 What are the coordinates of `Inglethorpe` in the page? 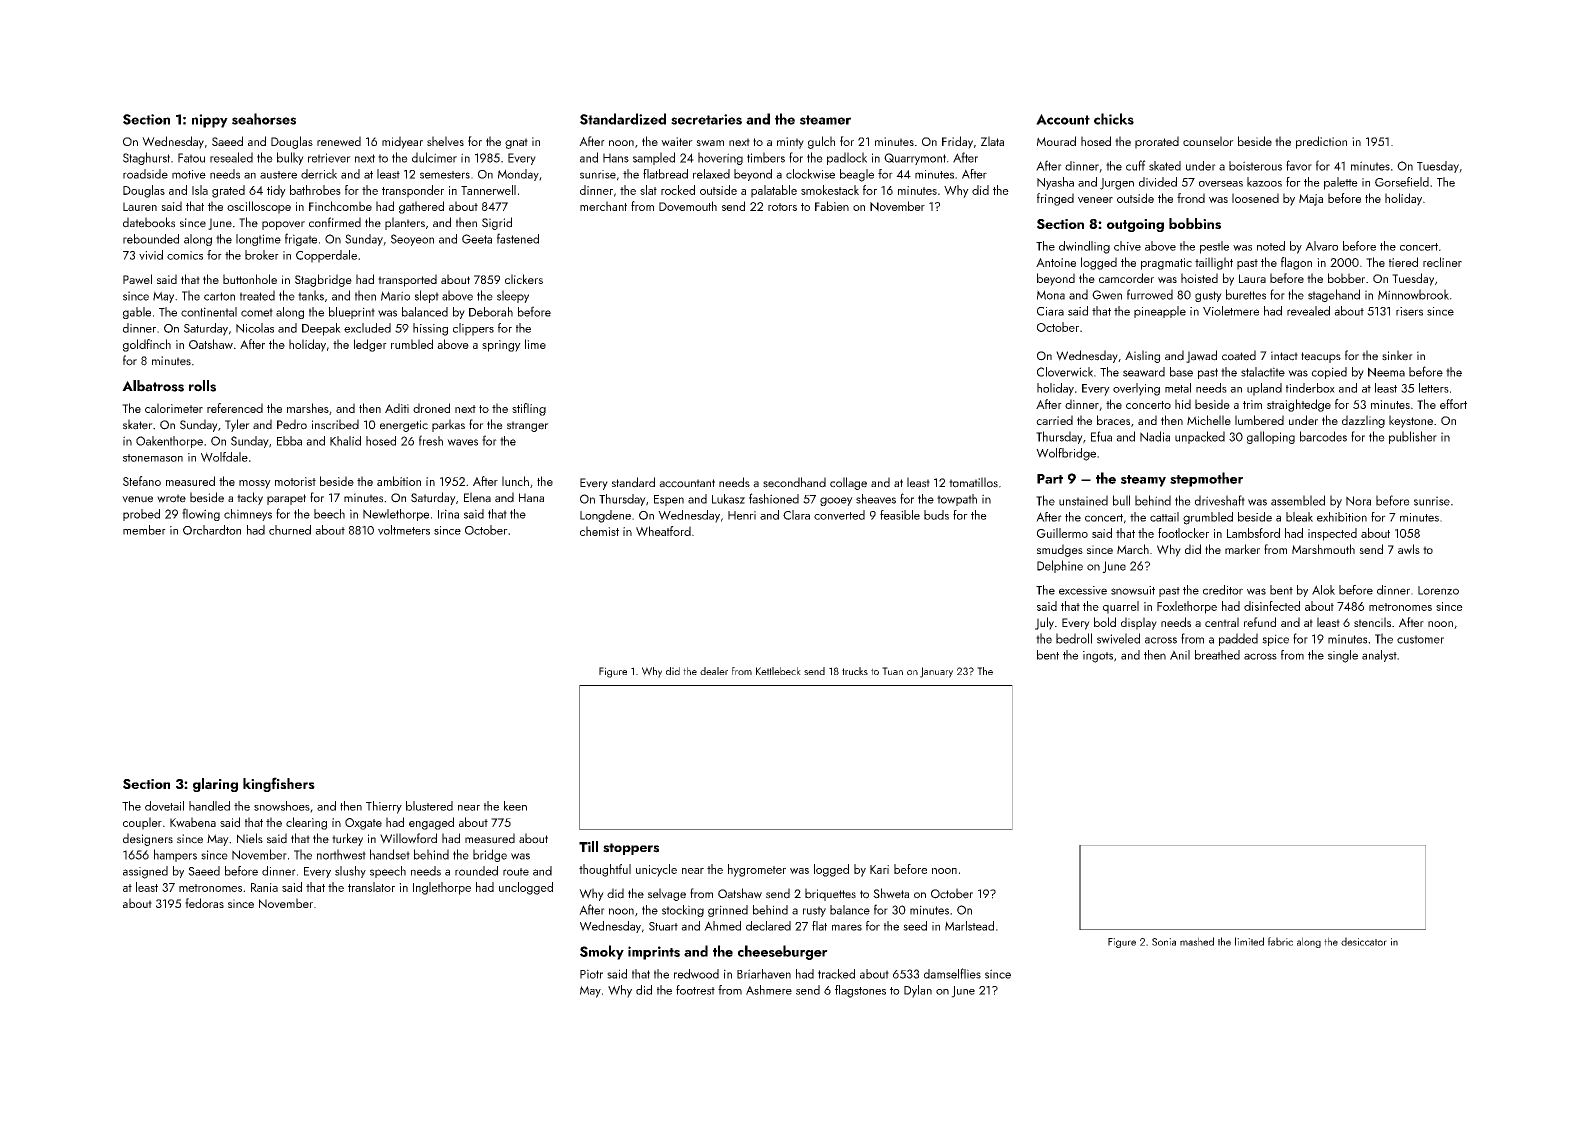 It's located at (442, 888).
